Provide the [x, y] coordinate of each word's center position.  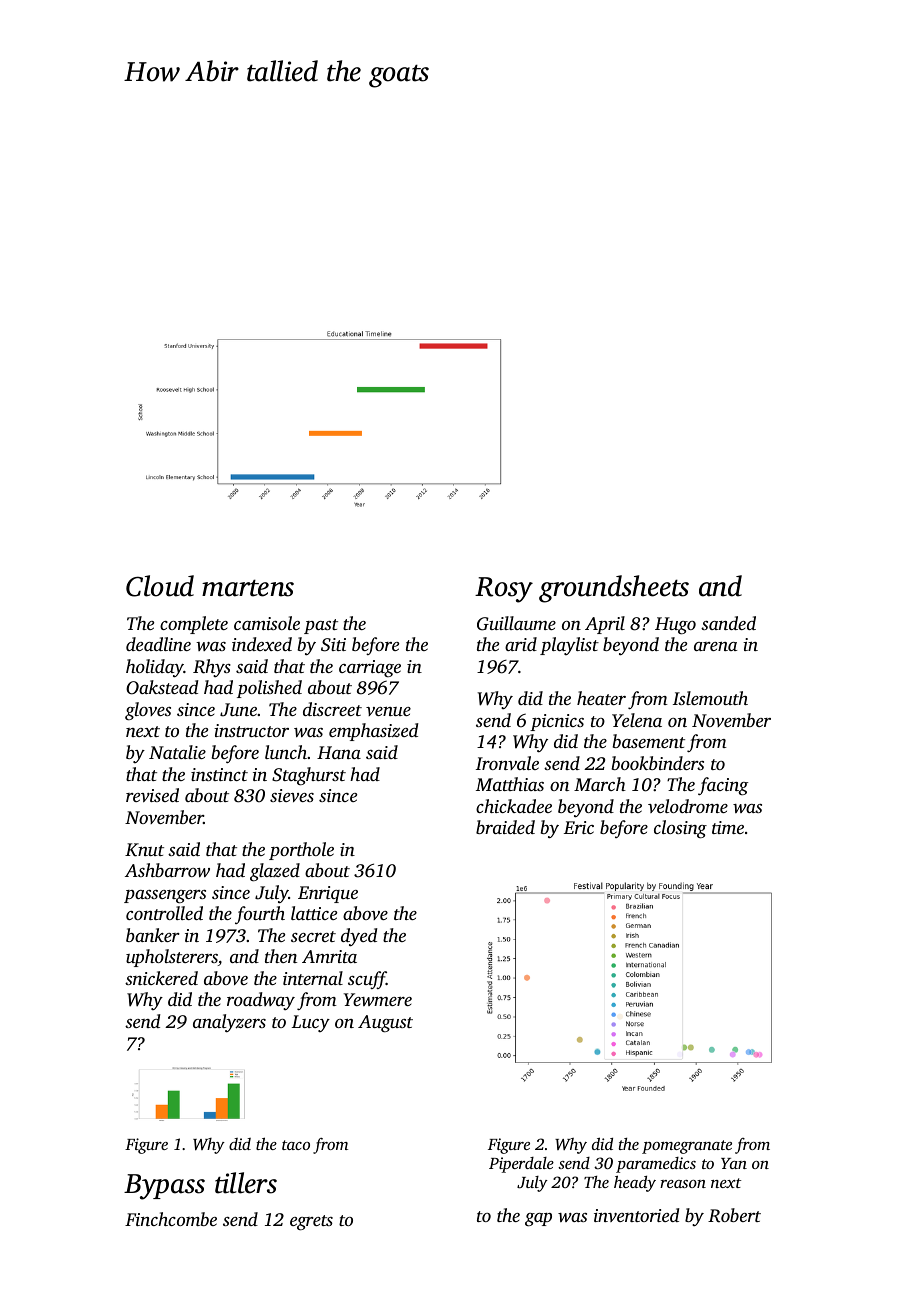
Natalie [177, 752]
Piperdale [521, 1165]
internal [313, 978]
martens [248, 588]
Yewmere [378, 999]
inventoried [637, 1215]
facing [723, 786]
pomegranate [687, 1147]
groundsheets [614, 589]
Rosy [504, 590]
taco [296, 1145]
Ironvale [507, 763]
